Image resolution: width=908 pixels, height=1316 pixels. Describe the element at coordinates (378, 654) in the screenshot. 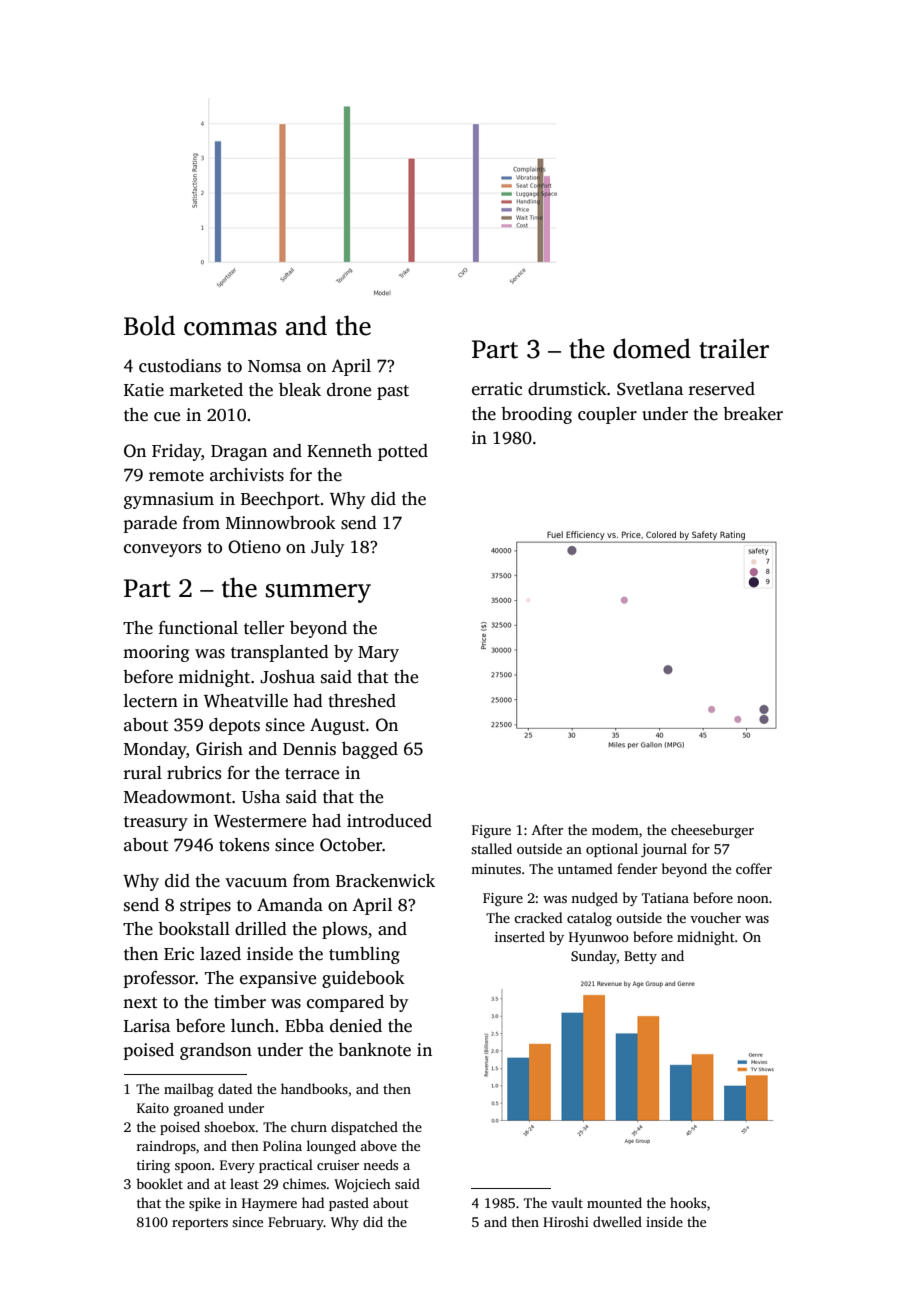

I see `Mary` at that location.
